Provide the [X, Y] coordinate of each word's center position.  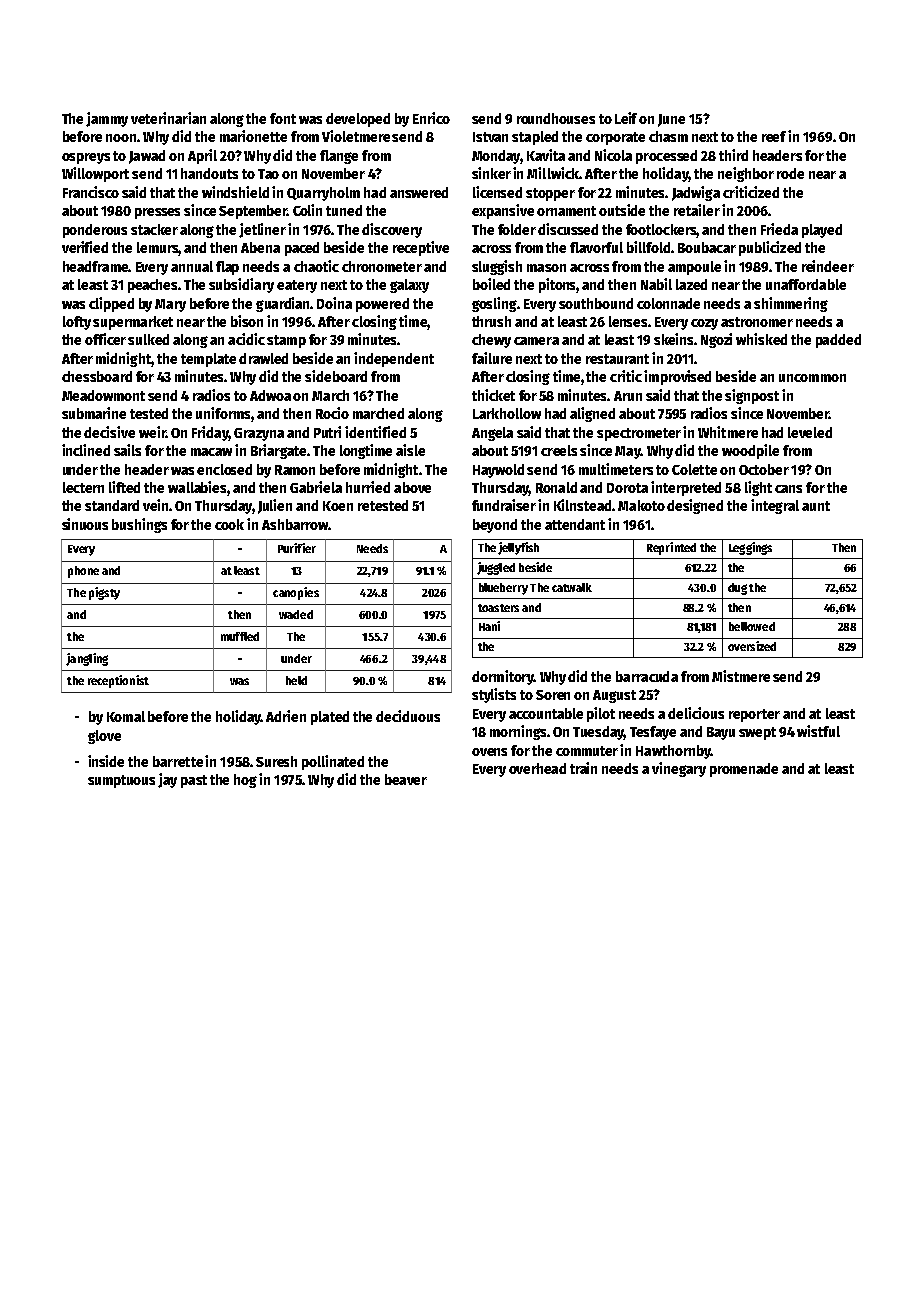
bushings [139, 525]
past [194, 781]
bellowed [752, 626]
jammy [107, 119]
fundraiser [504, 505]
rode [790, 173]
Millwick [553, 173]
